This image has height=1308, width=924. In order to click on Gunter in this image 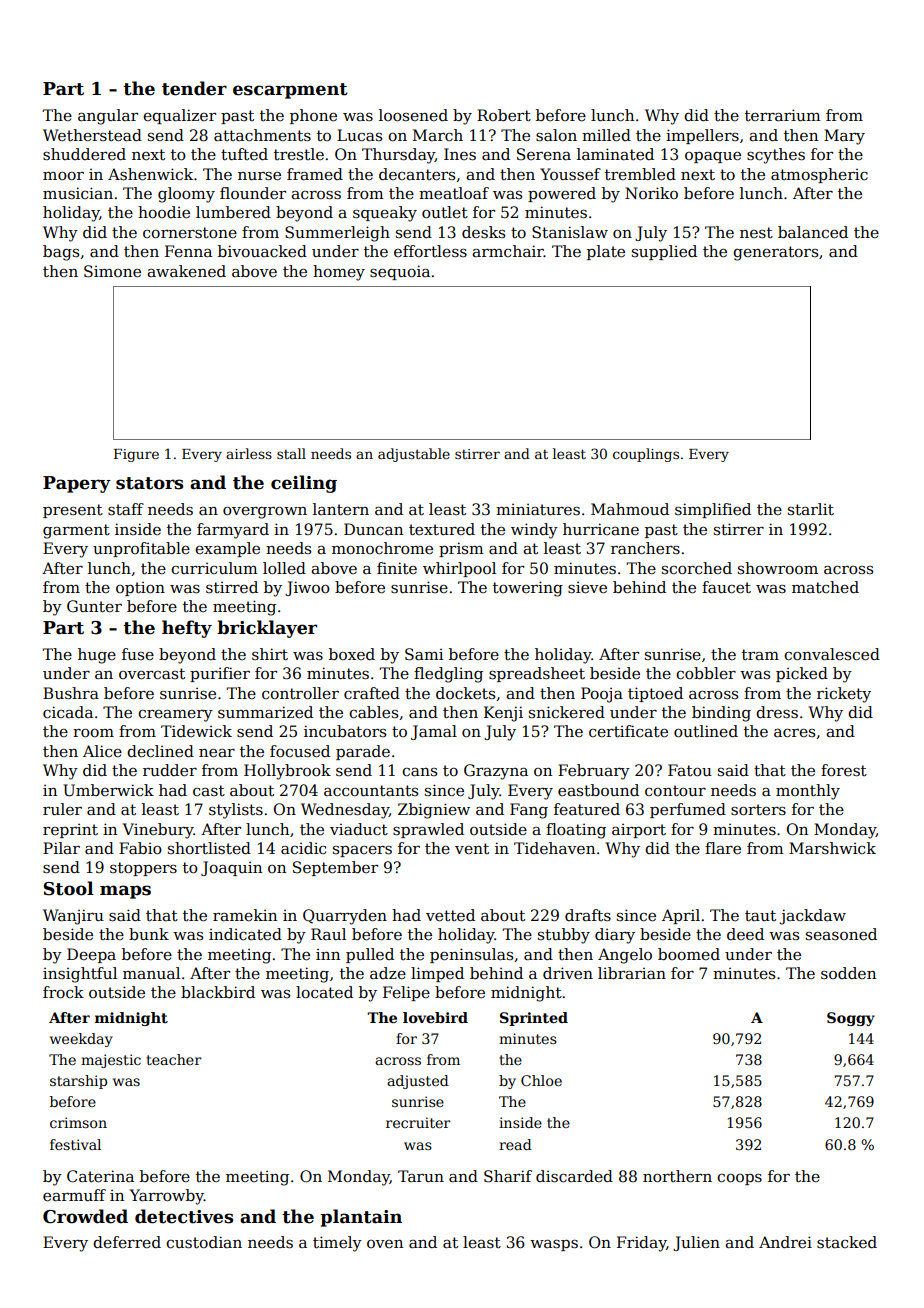, I will do `click(94, 606)`.
